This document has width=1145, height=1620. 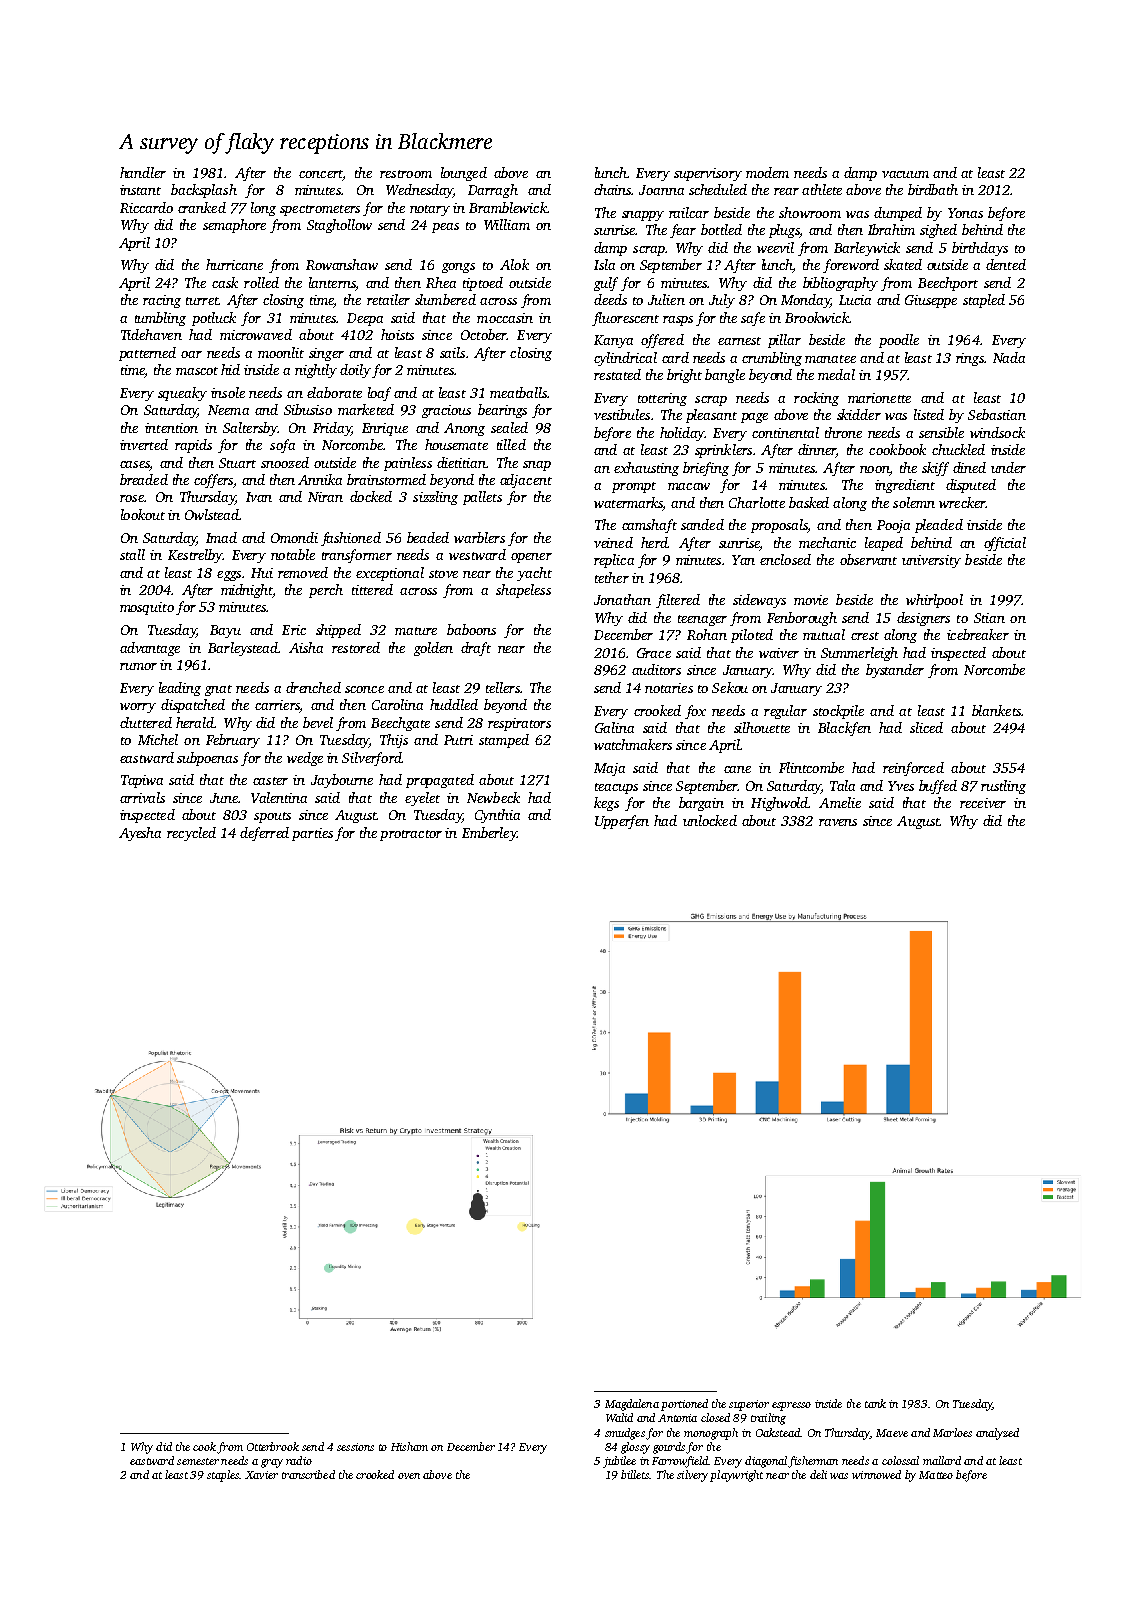 I want to click on unlocked, so click(x=710, y=820).
